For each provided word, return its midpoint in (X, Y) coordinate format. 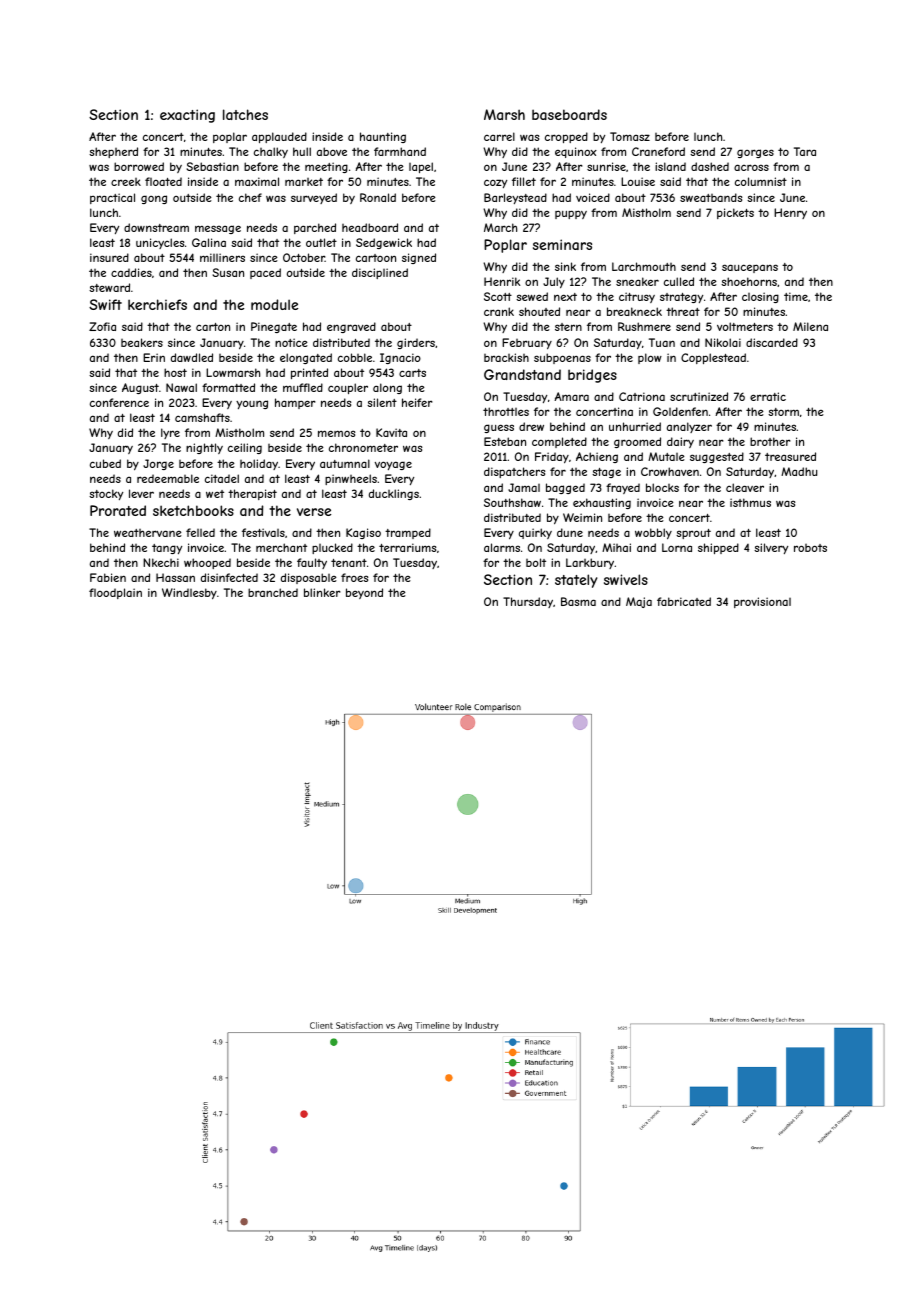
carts (412, 373)
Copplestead (713, 358)
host (175, 372)
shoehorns (749, 281)
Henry (790, 213)
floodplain (115, 593)
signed (419, 258)
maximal (257, 181)
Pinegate (274, 327)
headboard (370, 227)
